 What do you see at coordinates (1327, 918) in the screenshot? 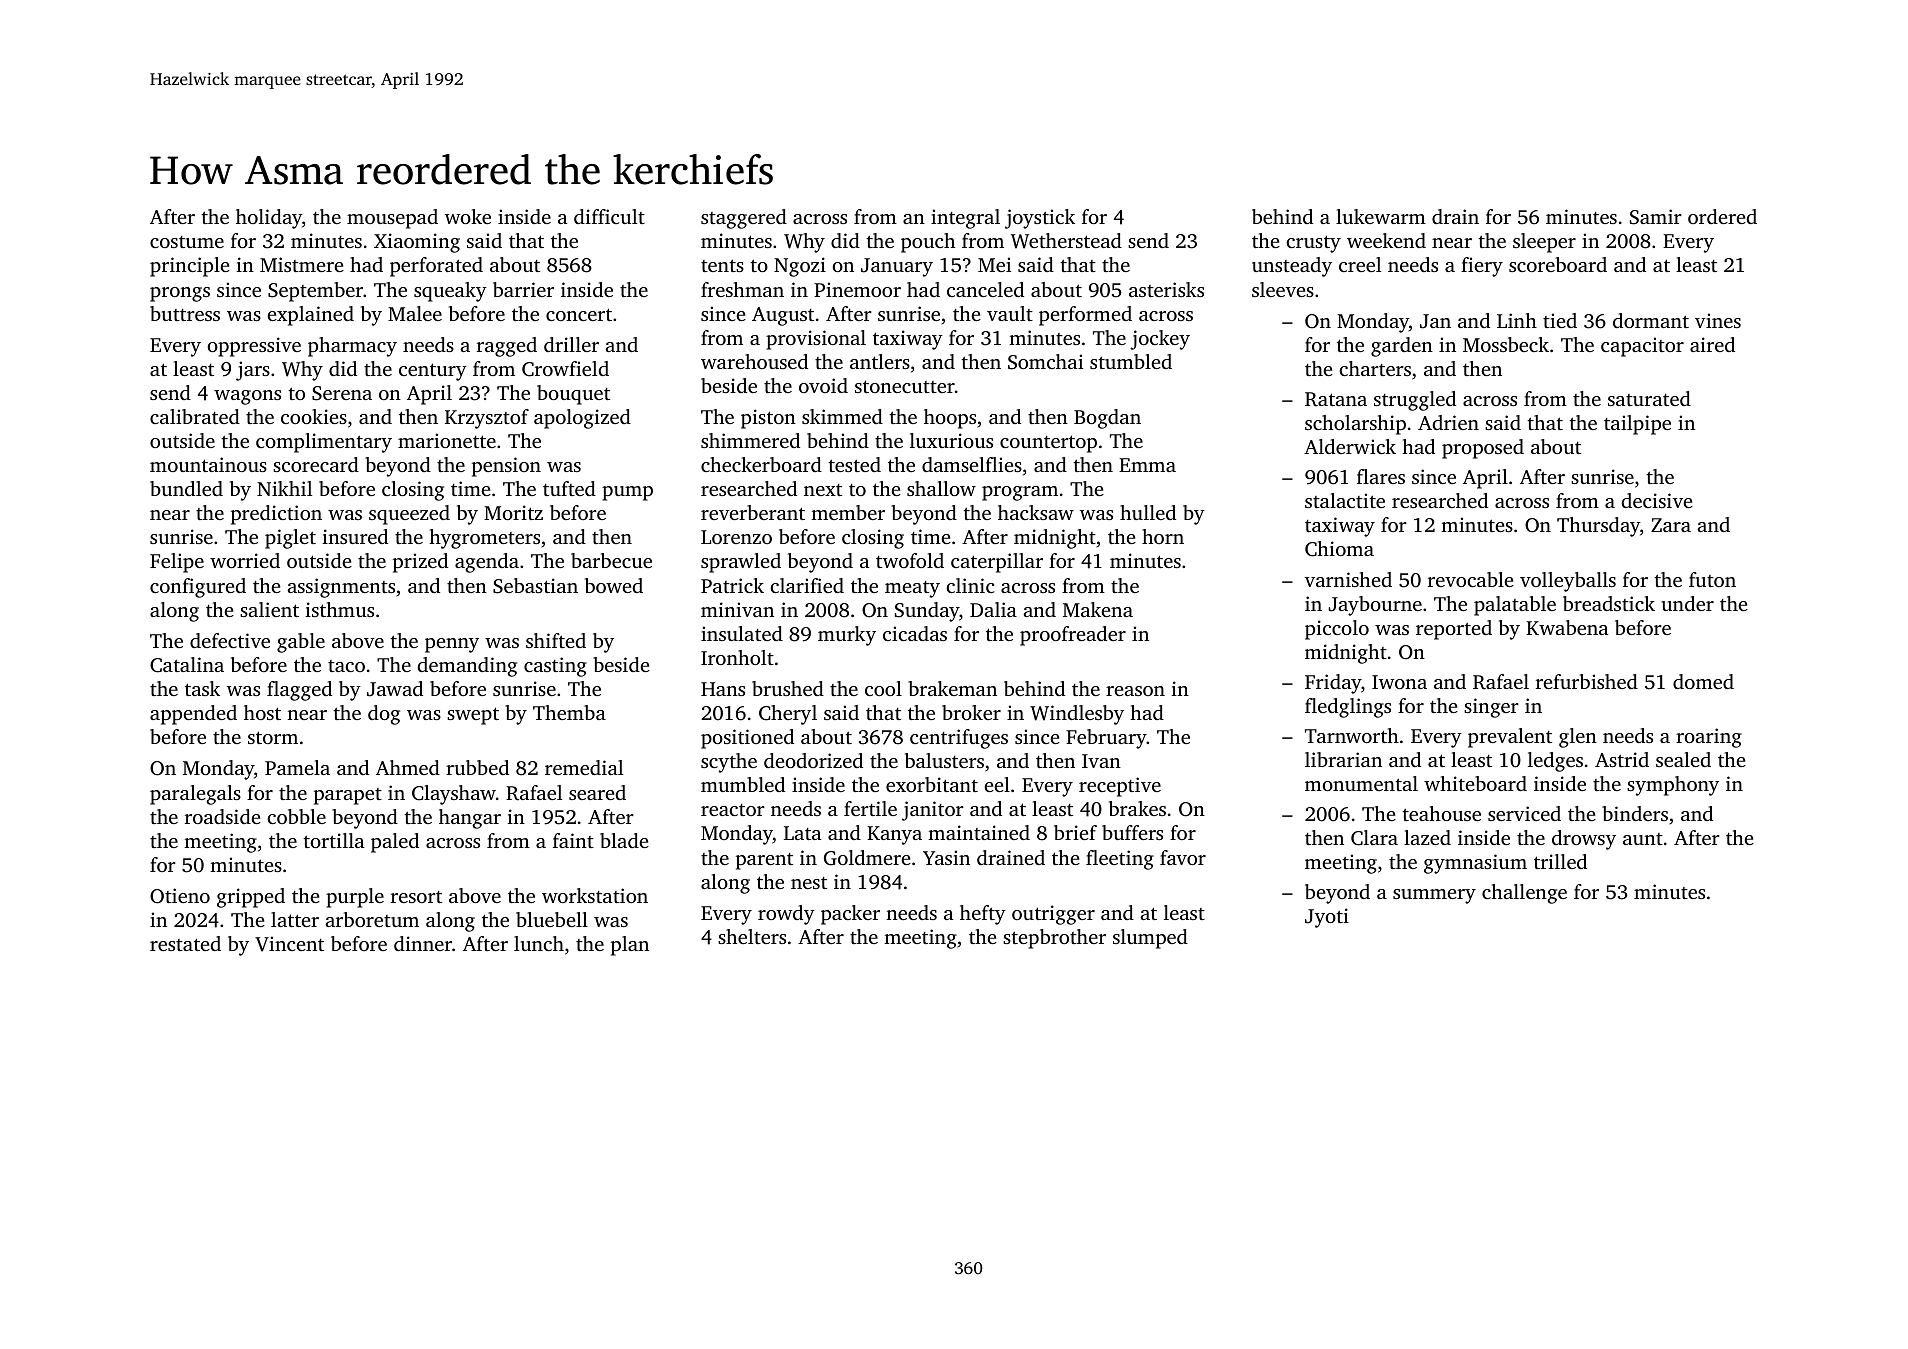
I see `Jyoti` at bounding box center [1327, 918].
